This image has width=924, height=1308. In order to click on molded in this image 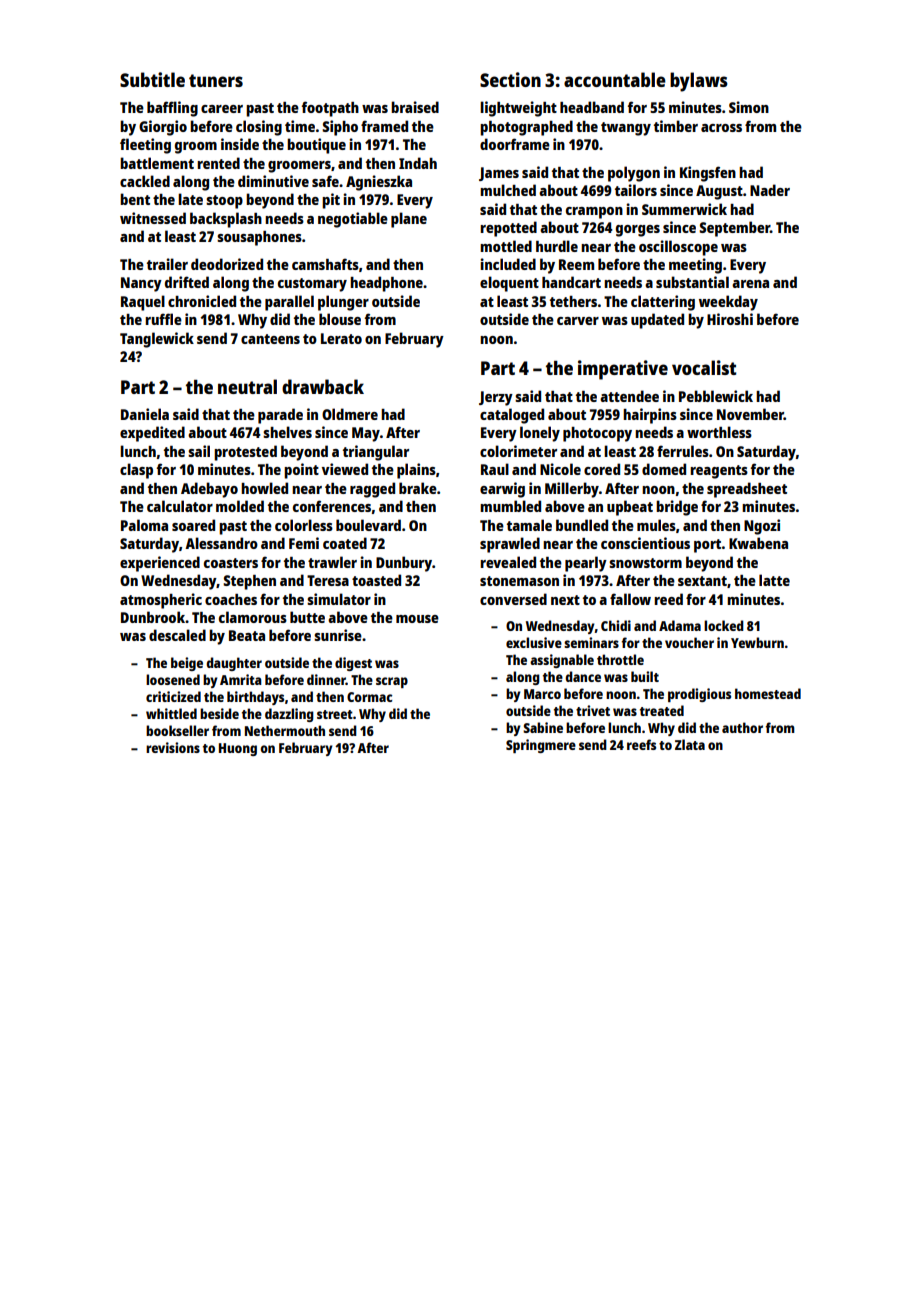, I will do `click(240, 506)`.
